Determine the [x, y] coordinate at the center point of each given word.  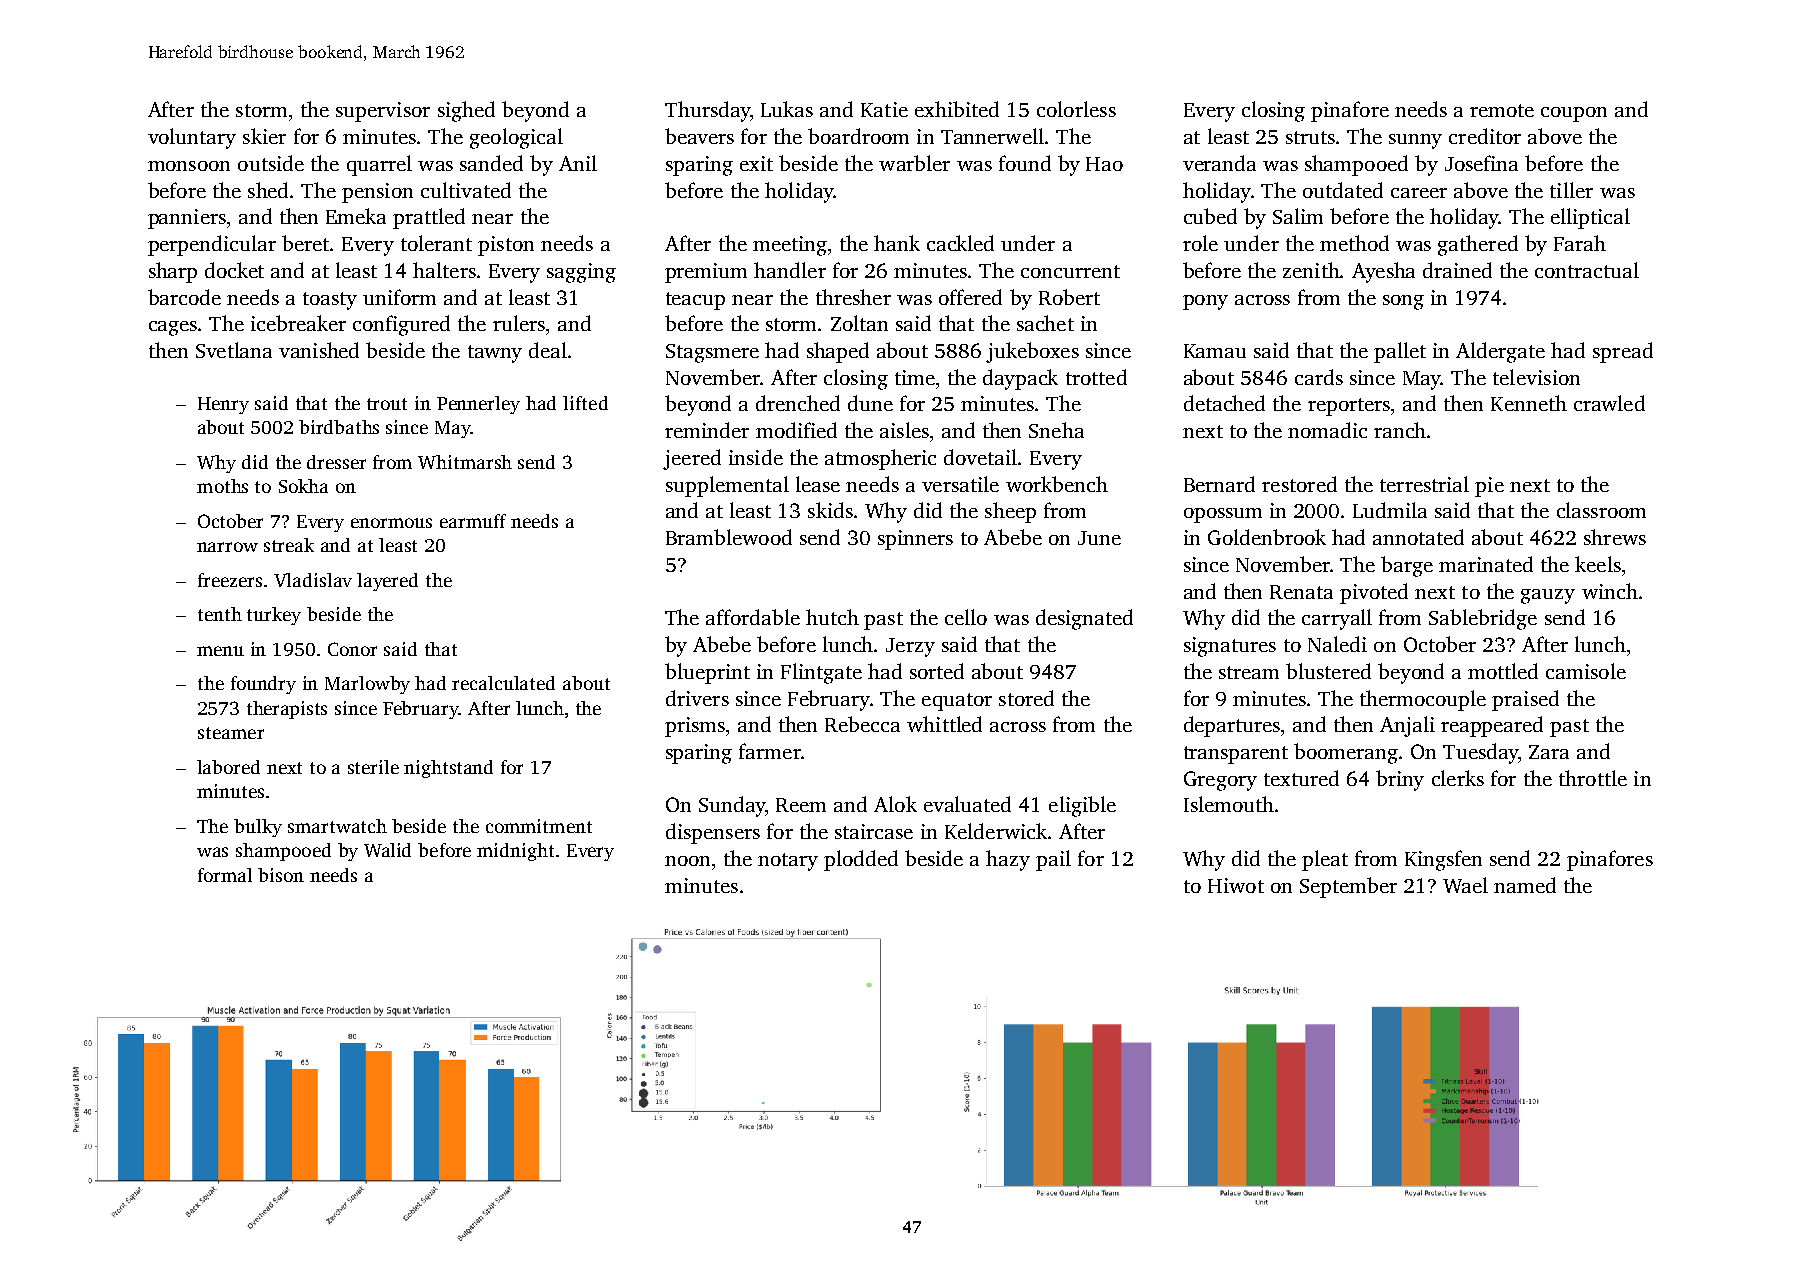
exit [756, 163]
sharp [173, 272]
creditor [1485, 136]
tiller [1571, 190]
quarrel [379, 165]
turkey [274, 616]
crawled [1609, 403]
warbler [914, 163]
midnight [515, 852]
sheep [1010, 512]
